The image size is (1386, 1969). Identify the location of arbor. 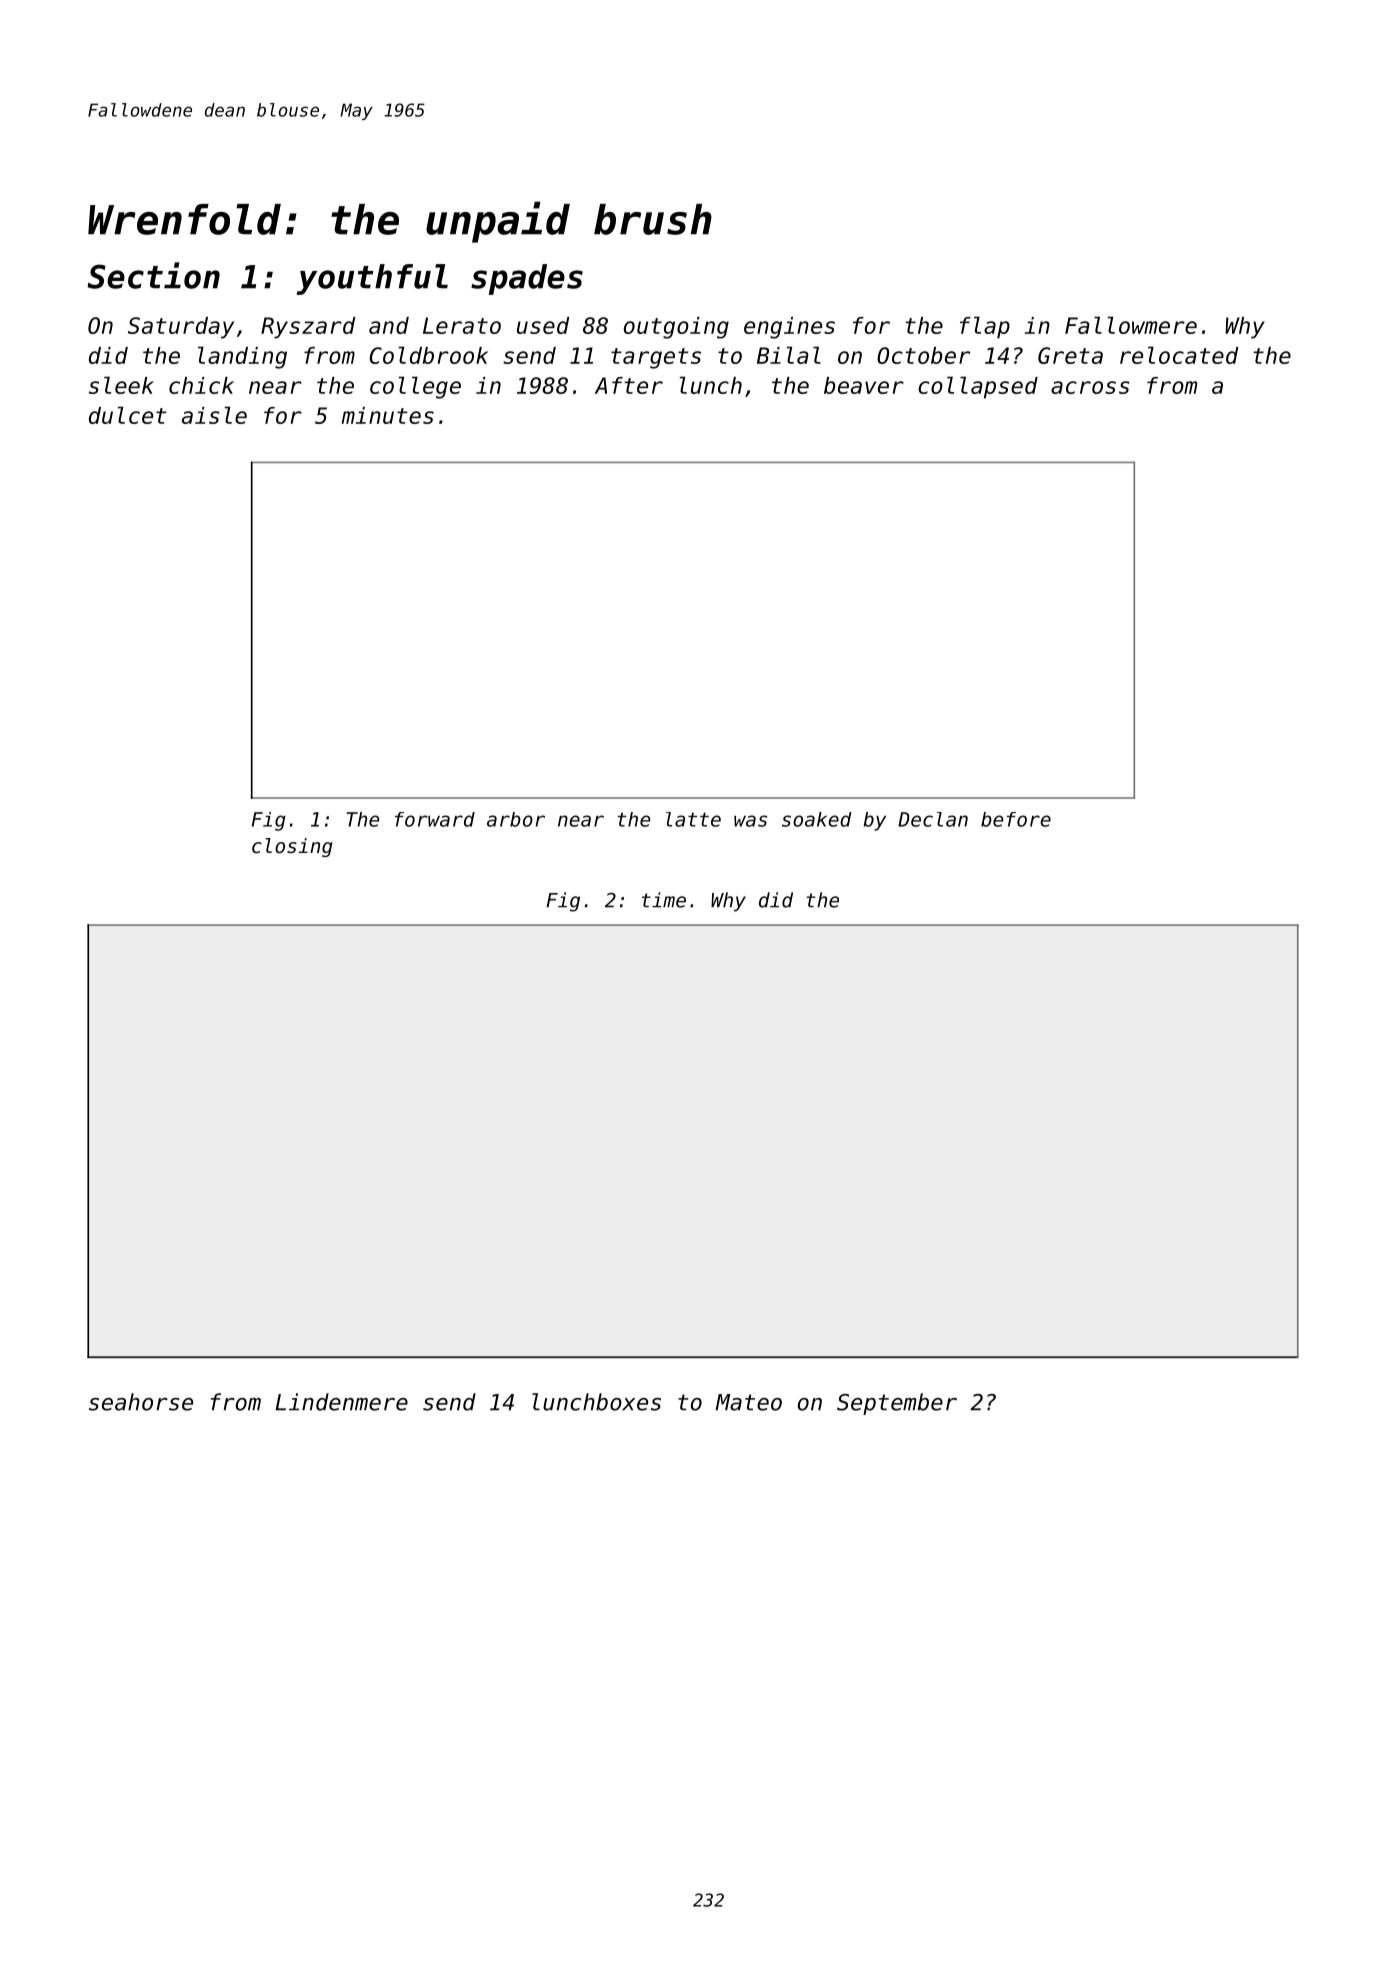
(516, 819).
